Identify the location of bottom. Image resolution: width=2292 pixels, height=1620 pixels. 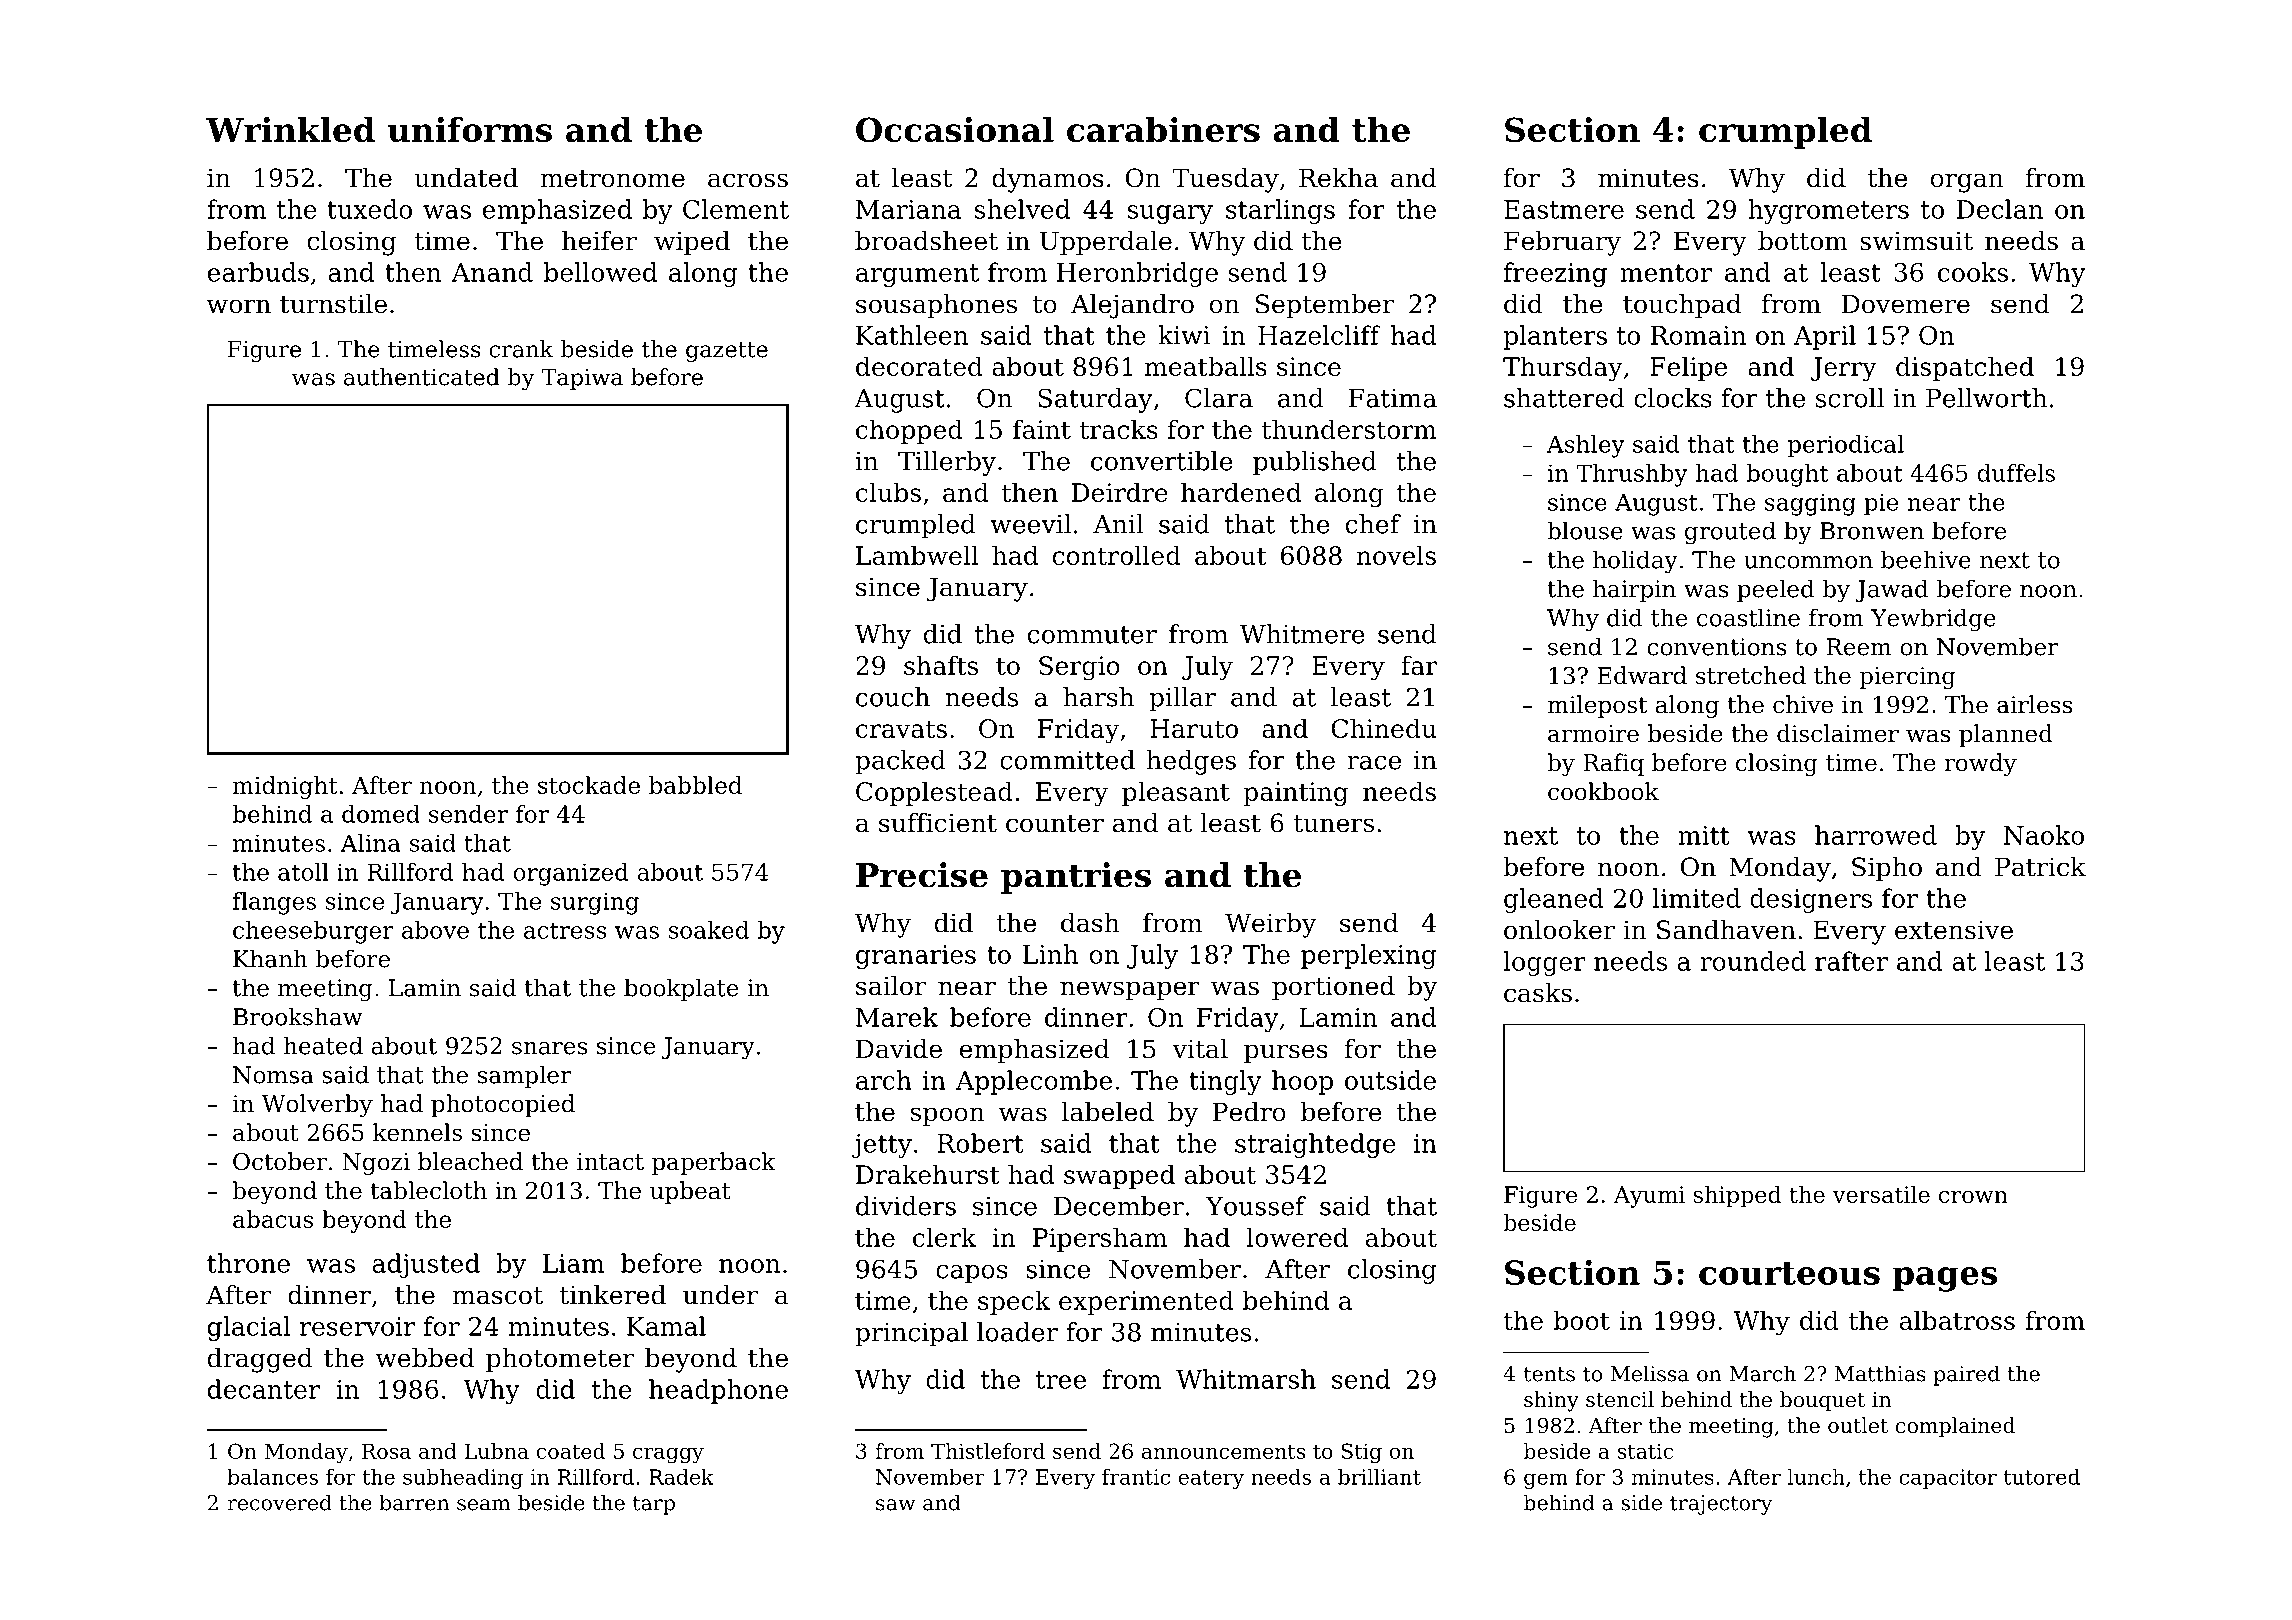
(1803, 241).
